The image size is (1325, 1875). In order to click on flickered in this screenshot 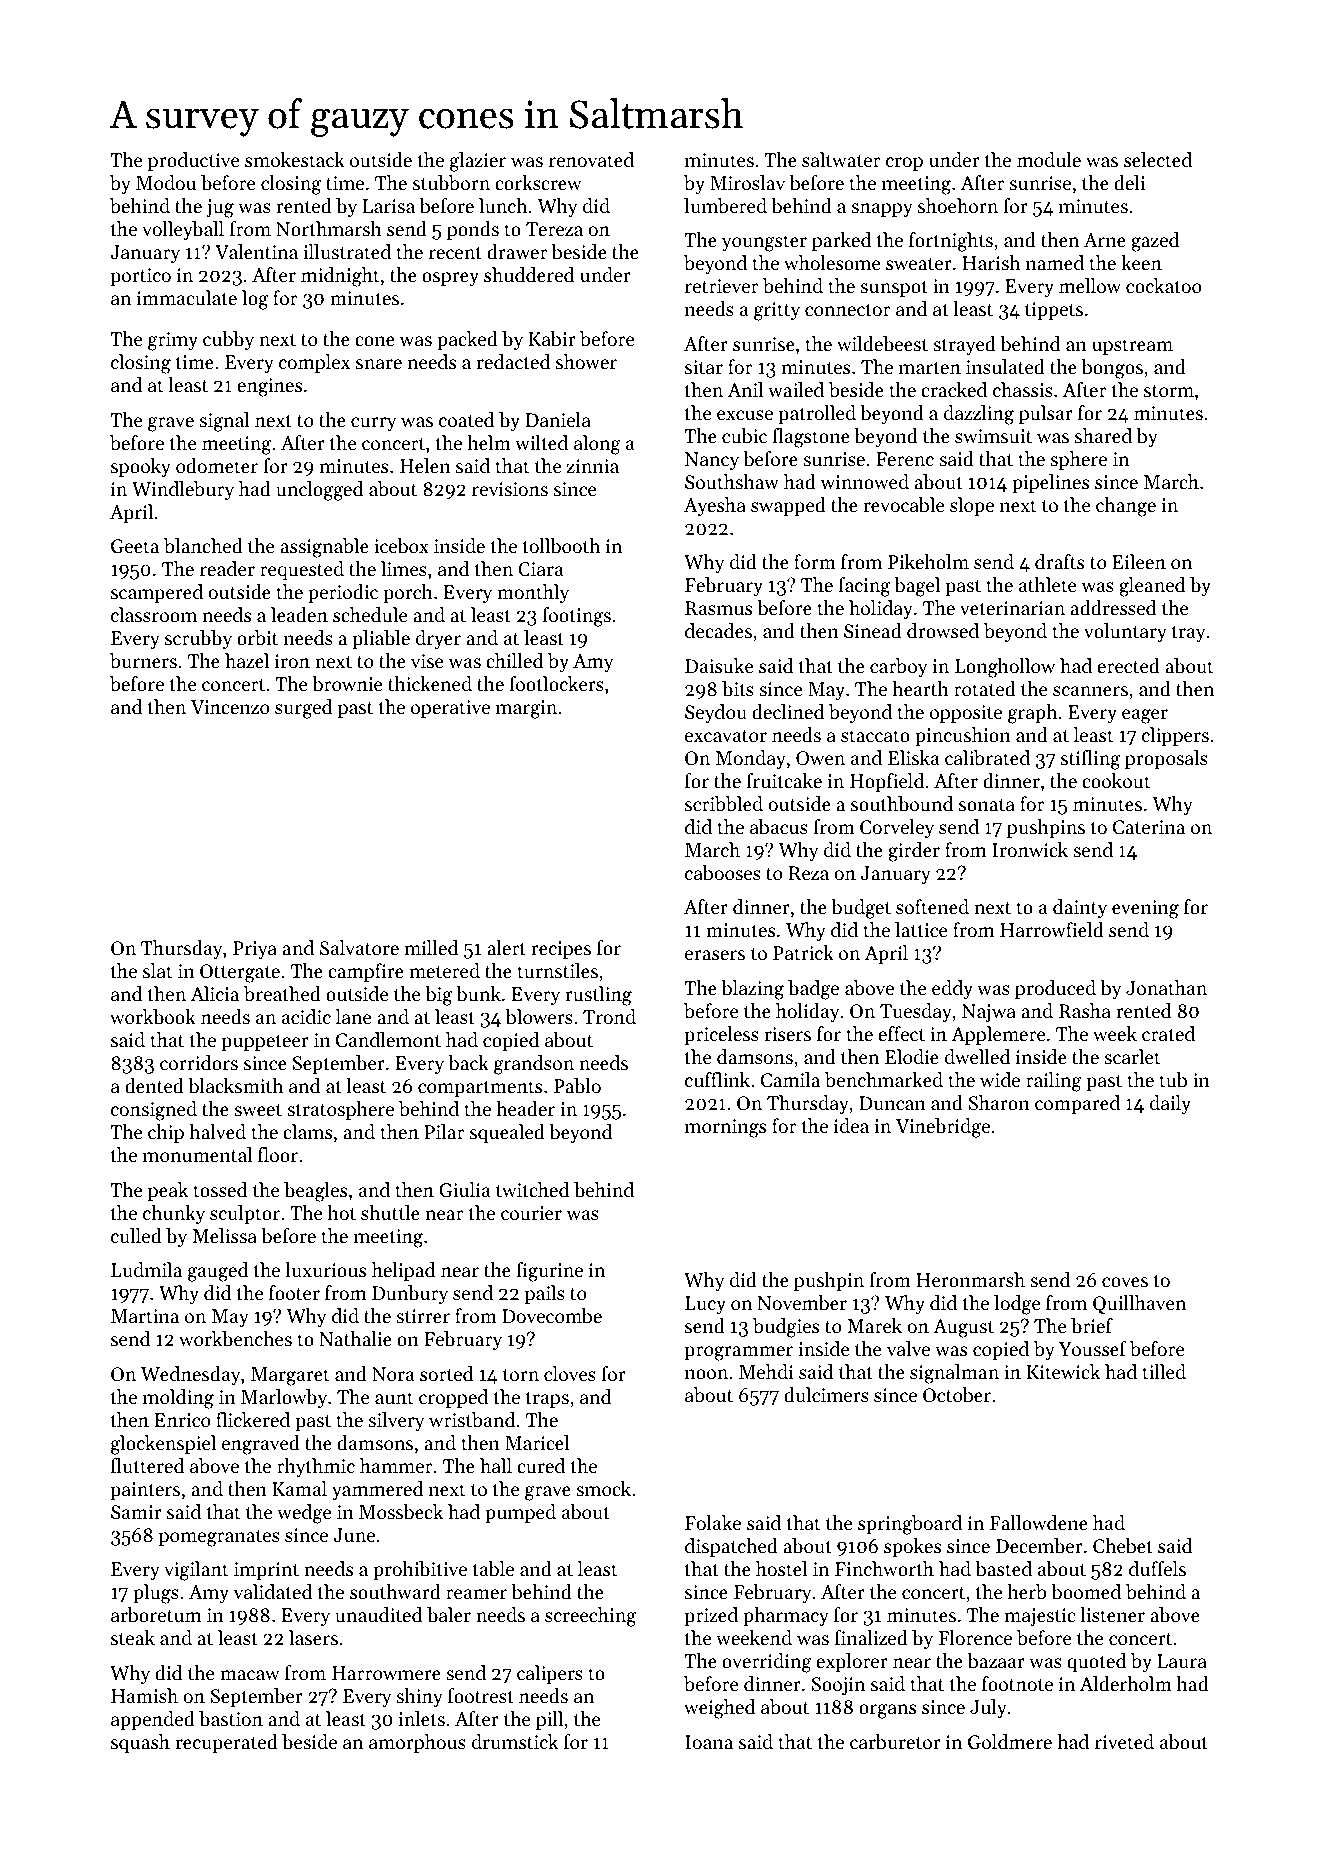, I will do `click(253, 1419)`.
